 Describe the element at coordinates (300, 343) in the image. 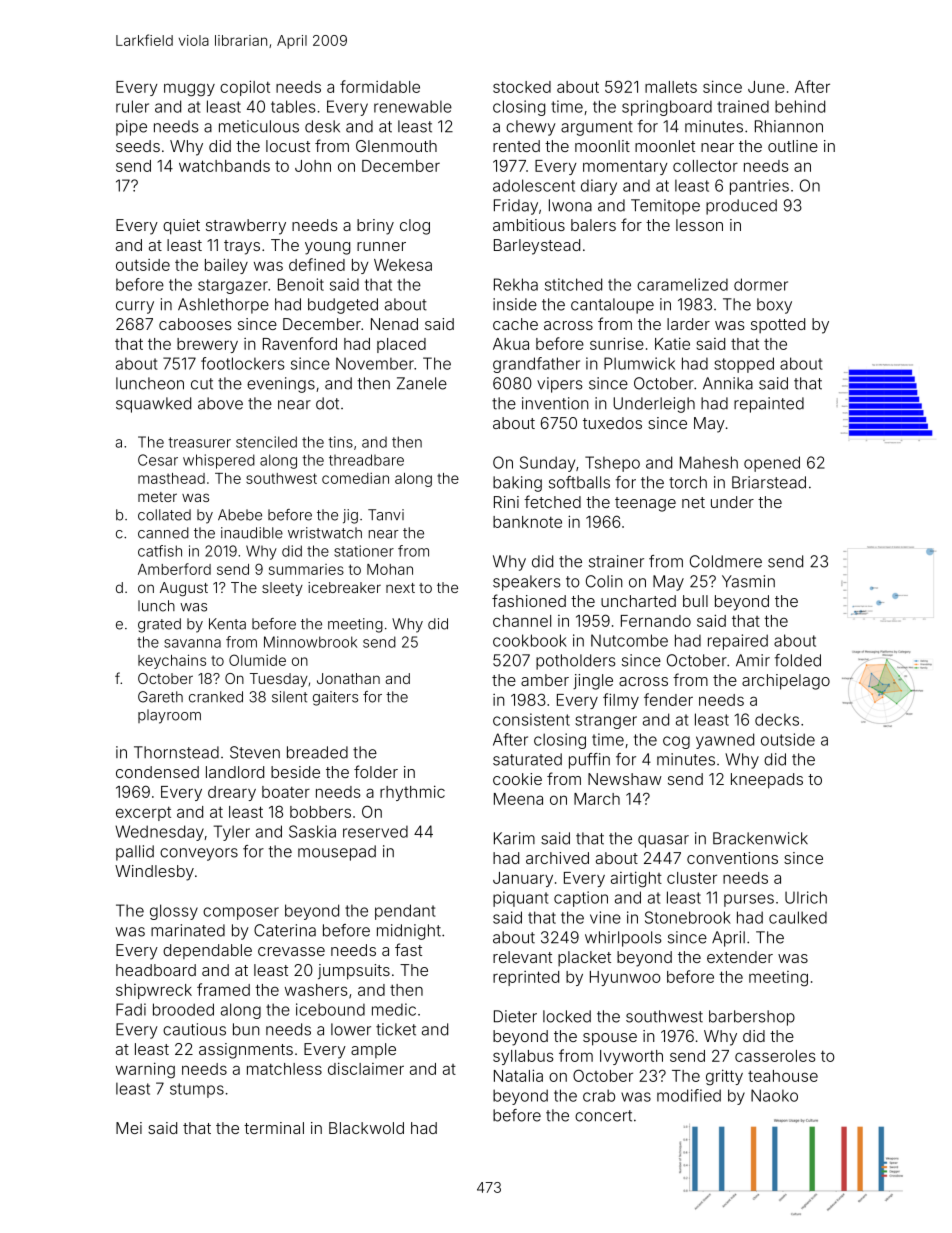

I see `Ravenford` at that location.
